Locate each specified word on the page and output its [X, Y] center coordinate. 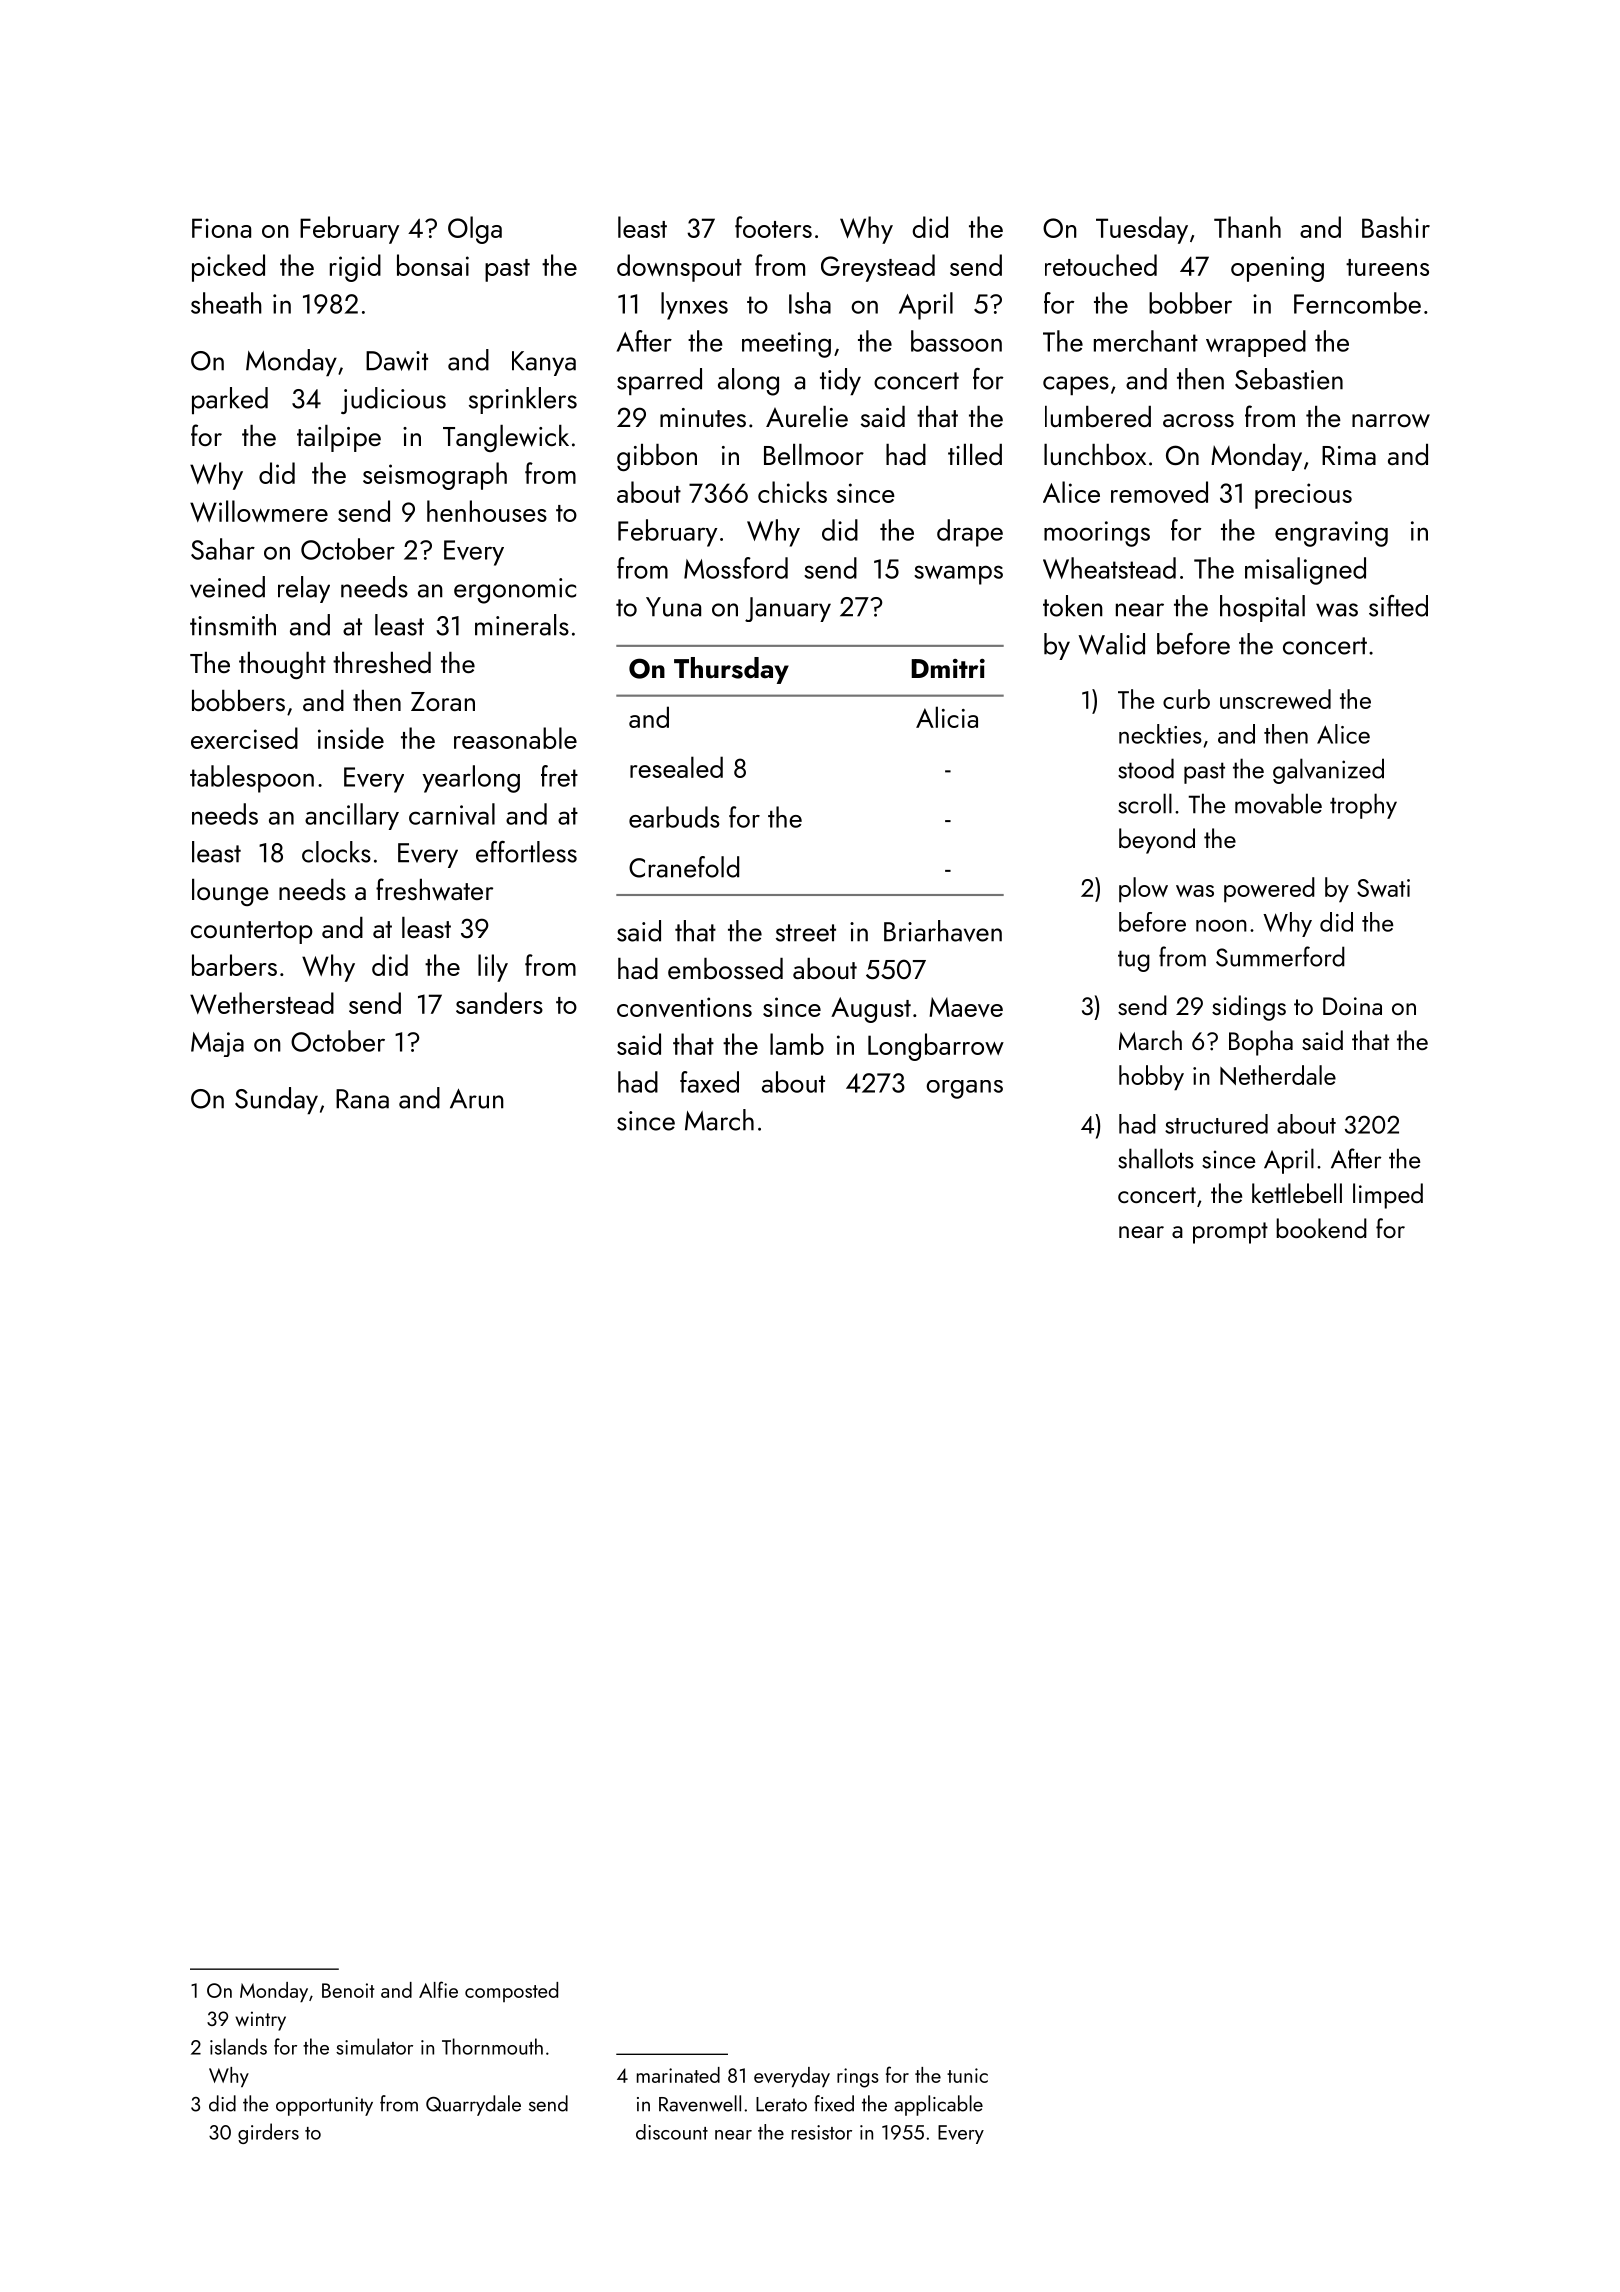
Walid [1111, 644]
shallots [1156, 1158]
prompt [1230, 1233]
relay [304, 589]
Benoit [348, 1990]
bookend [1321, 1228]
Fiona [221, 228]
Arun [477, 1099]
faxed [709, 1082]
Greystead [878, 268]
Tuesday [1142, 230]
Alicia [947, 717]
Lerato [781, 2104]
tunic [967, 2075]
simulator [374, 2046]
